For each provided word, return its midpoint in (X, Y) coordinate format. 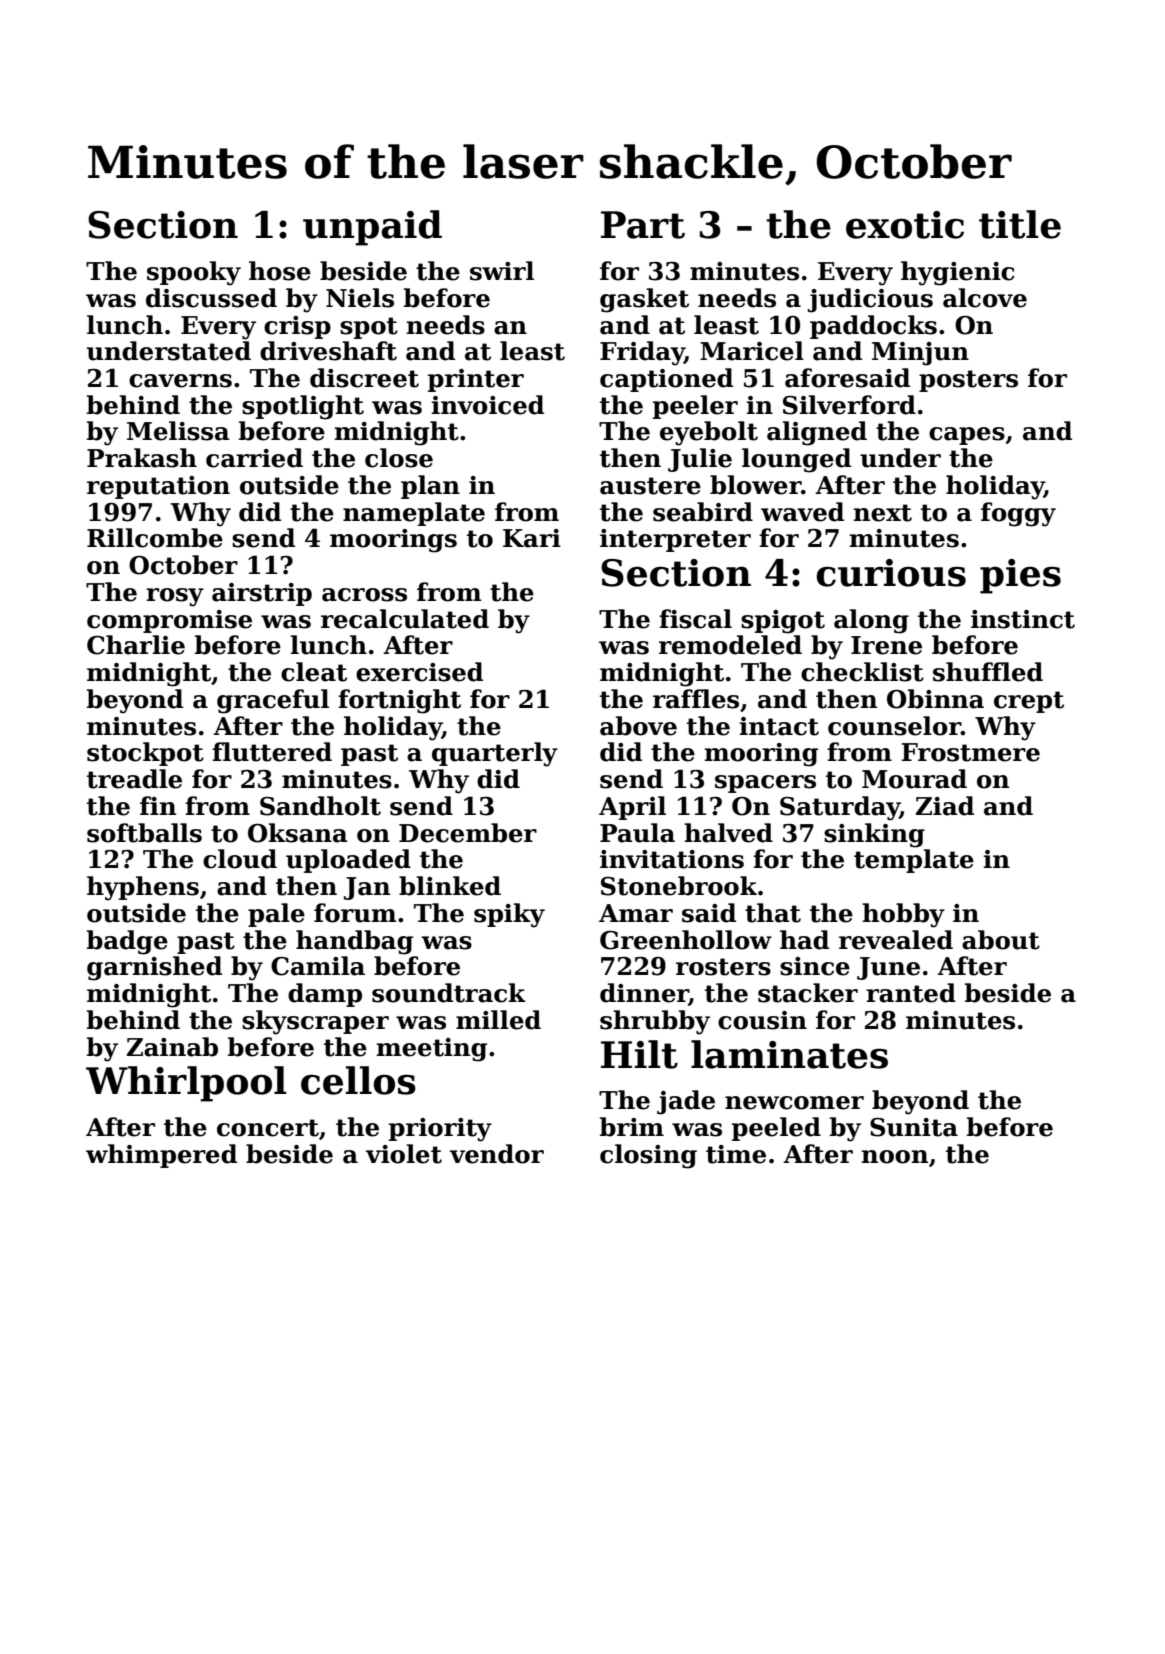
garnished (154, 968)
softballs (144, 833)
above (638, 726)
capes (967, 436)
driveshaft (328, 351)
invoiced (487, 405)
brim (632, 1127)
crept (1029, 702)
